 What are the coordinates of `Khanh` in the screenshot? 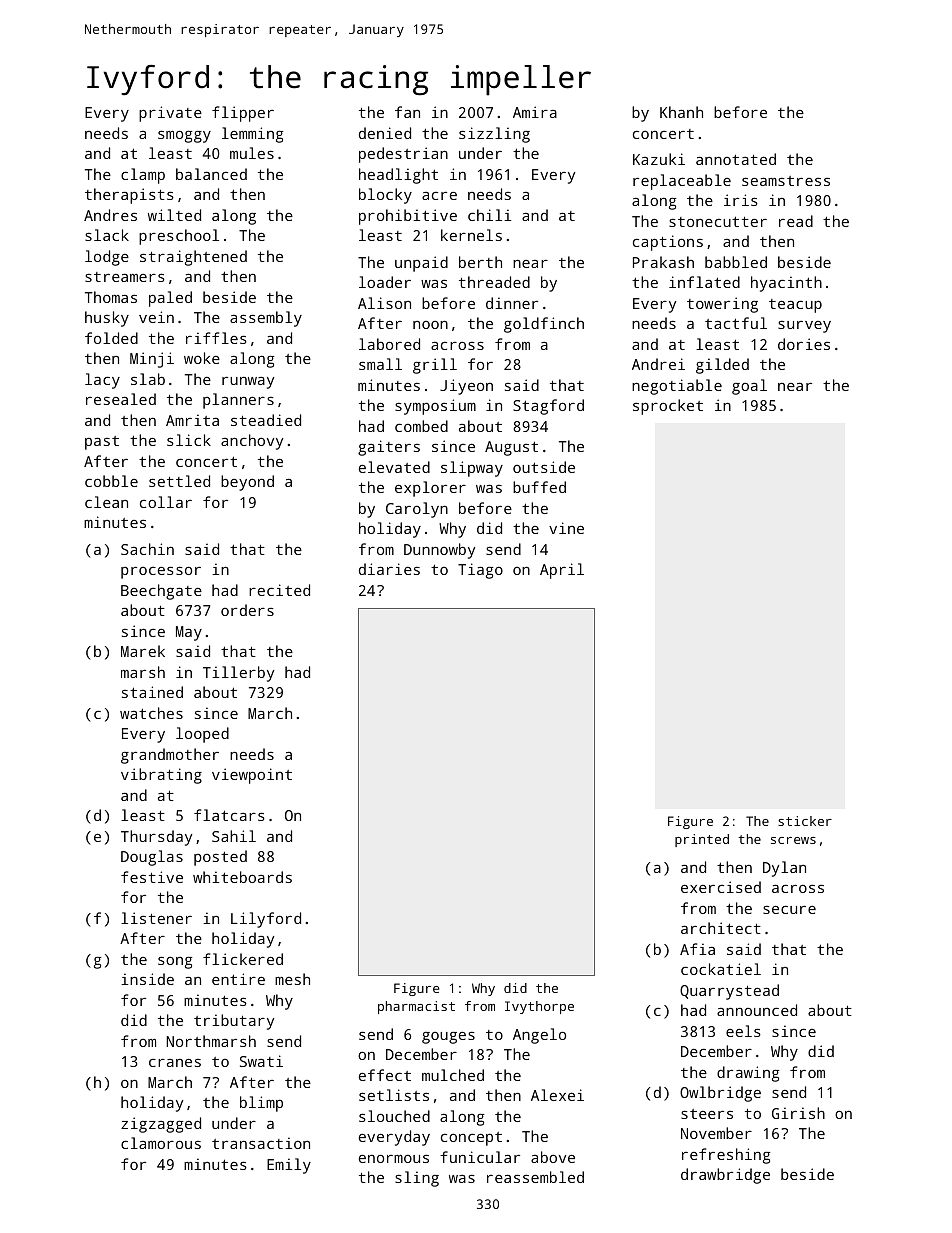 It's located at (681, 112).
